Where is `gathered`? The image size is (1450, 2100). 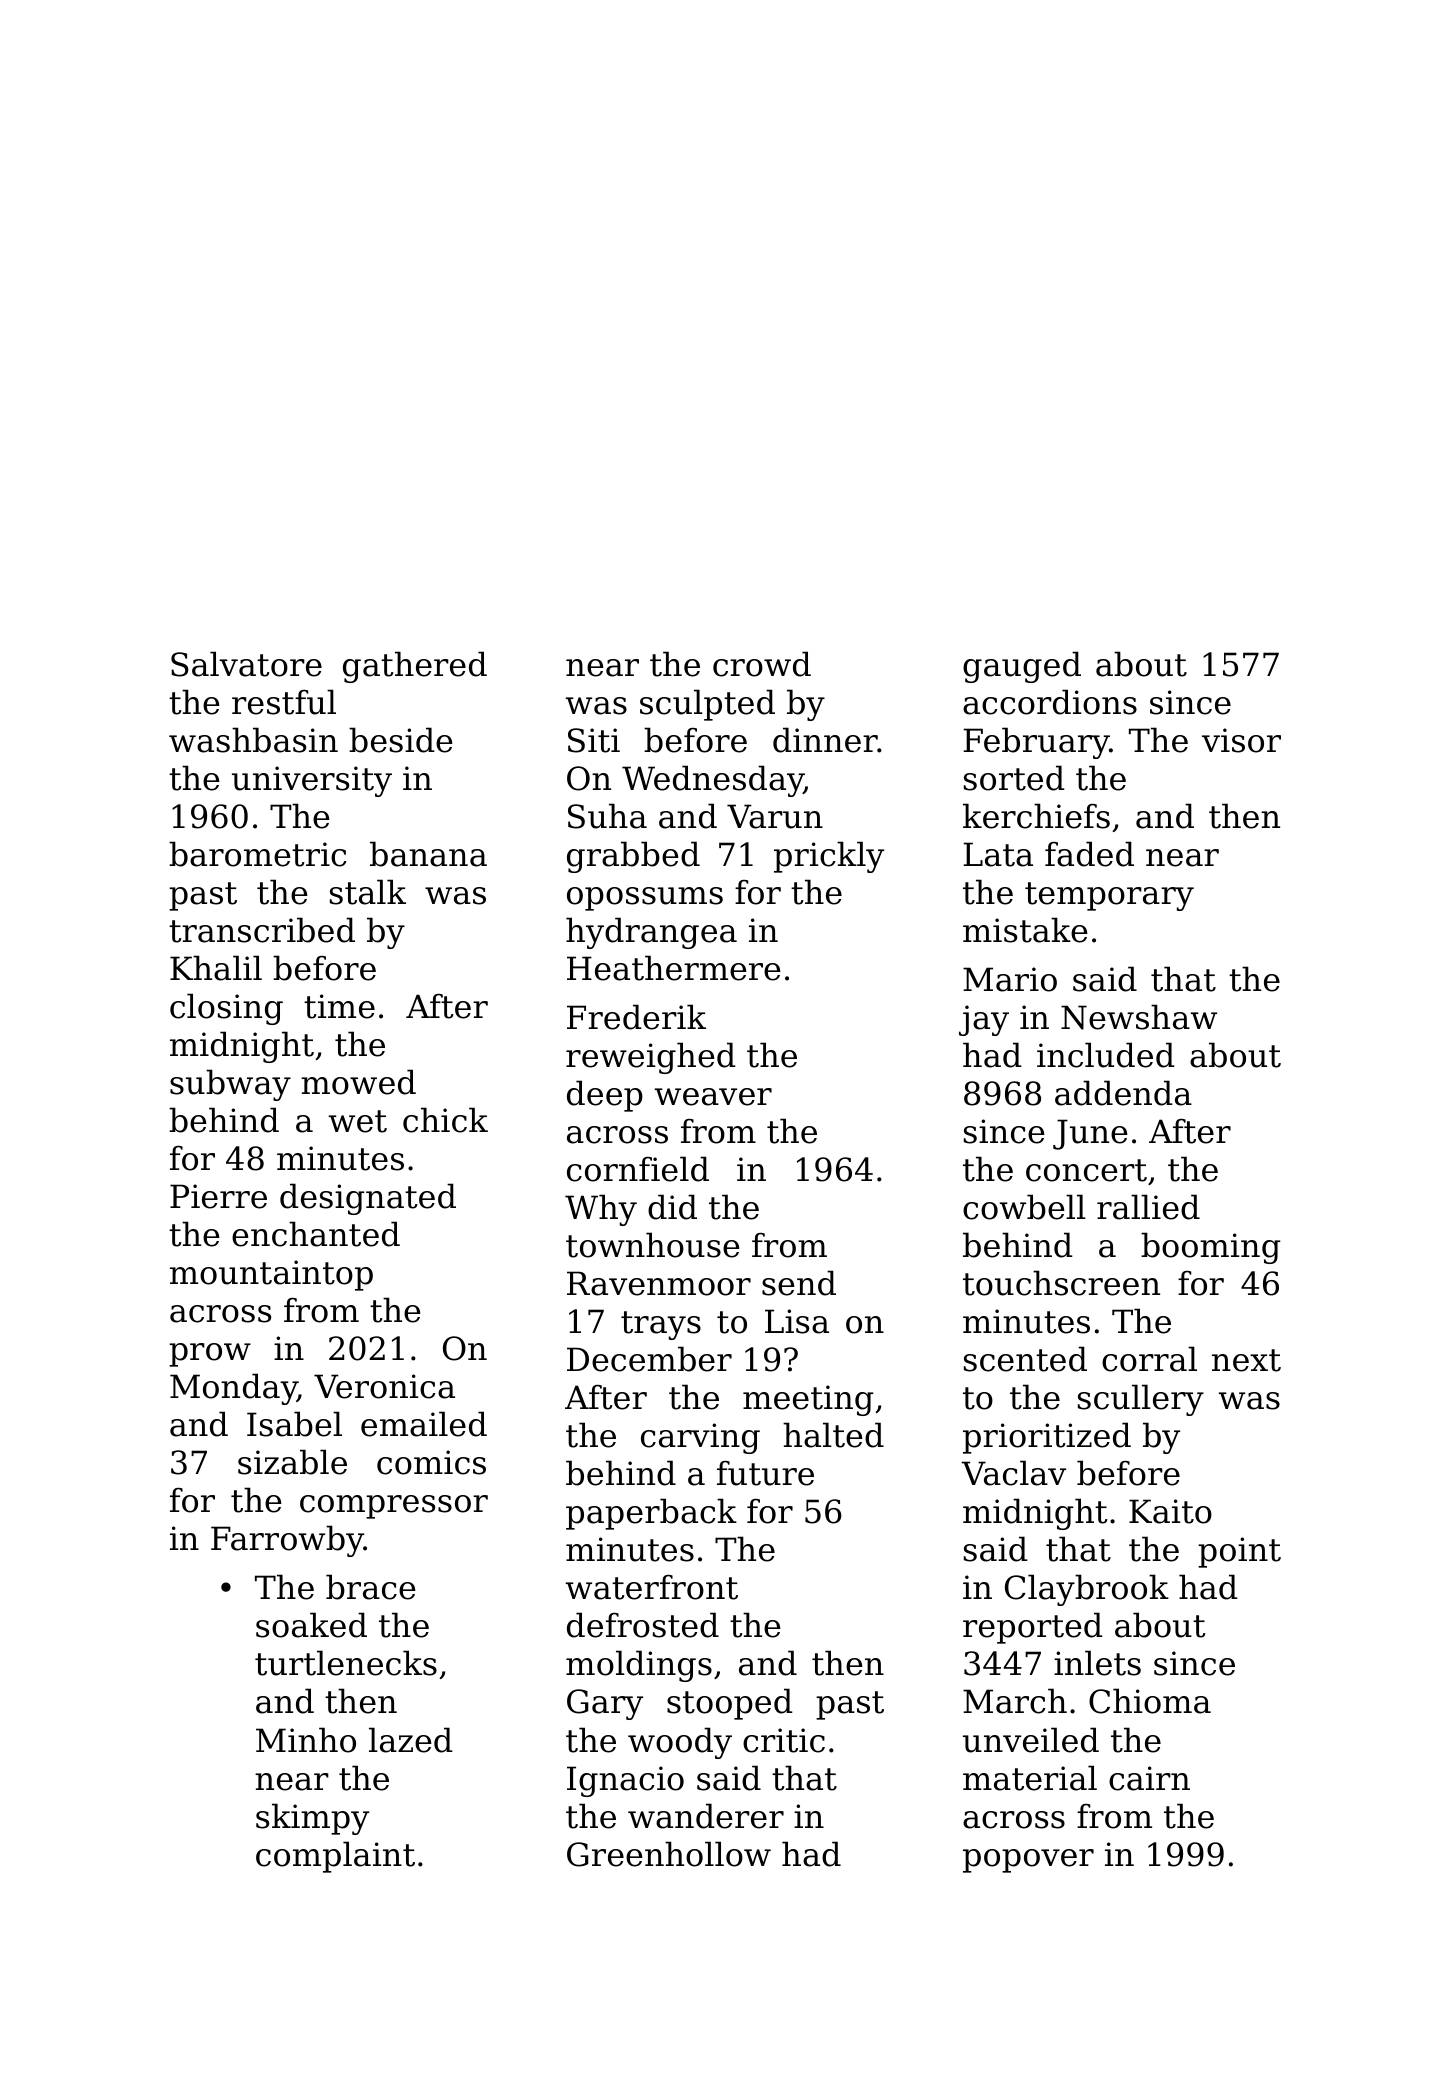 gathered is located at coordinates (415, 667).
